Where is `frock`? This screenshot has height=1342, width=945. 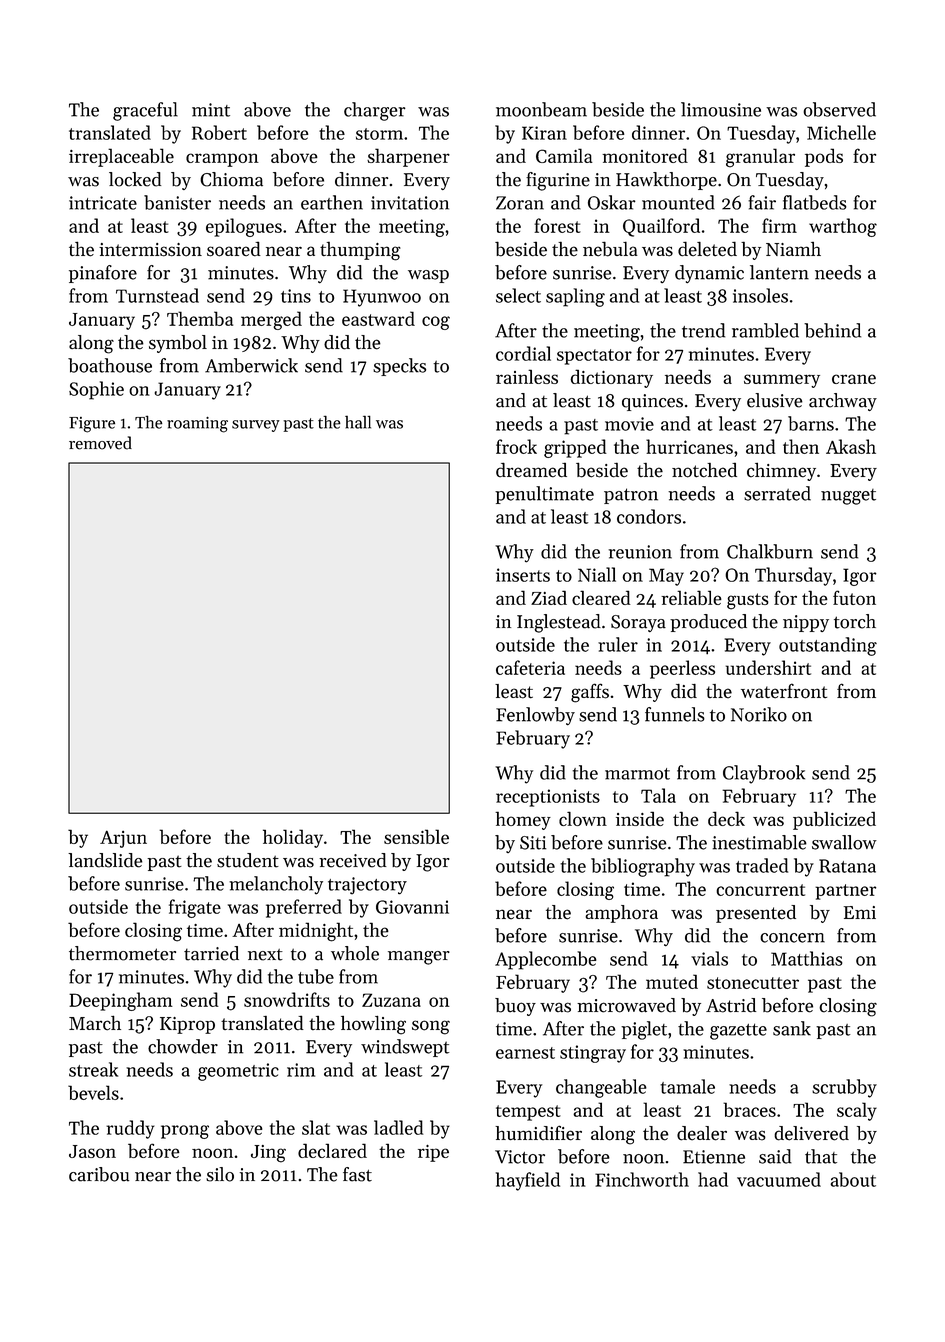
frock is located at coordinates (516, 446).
